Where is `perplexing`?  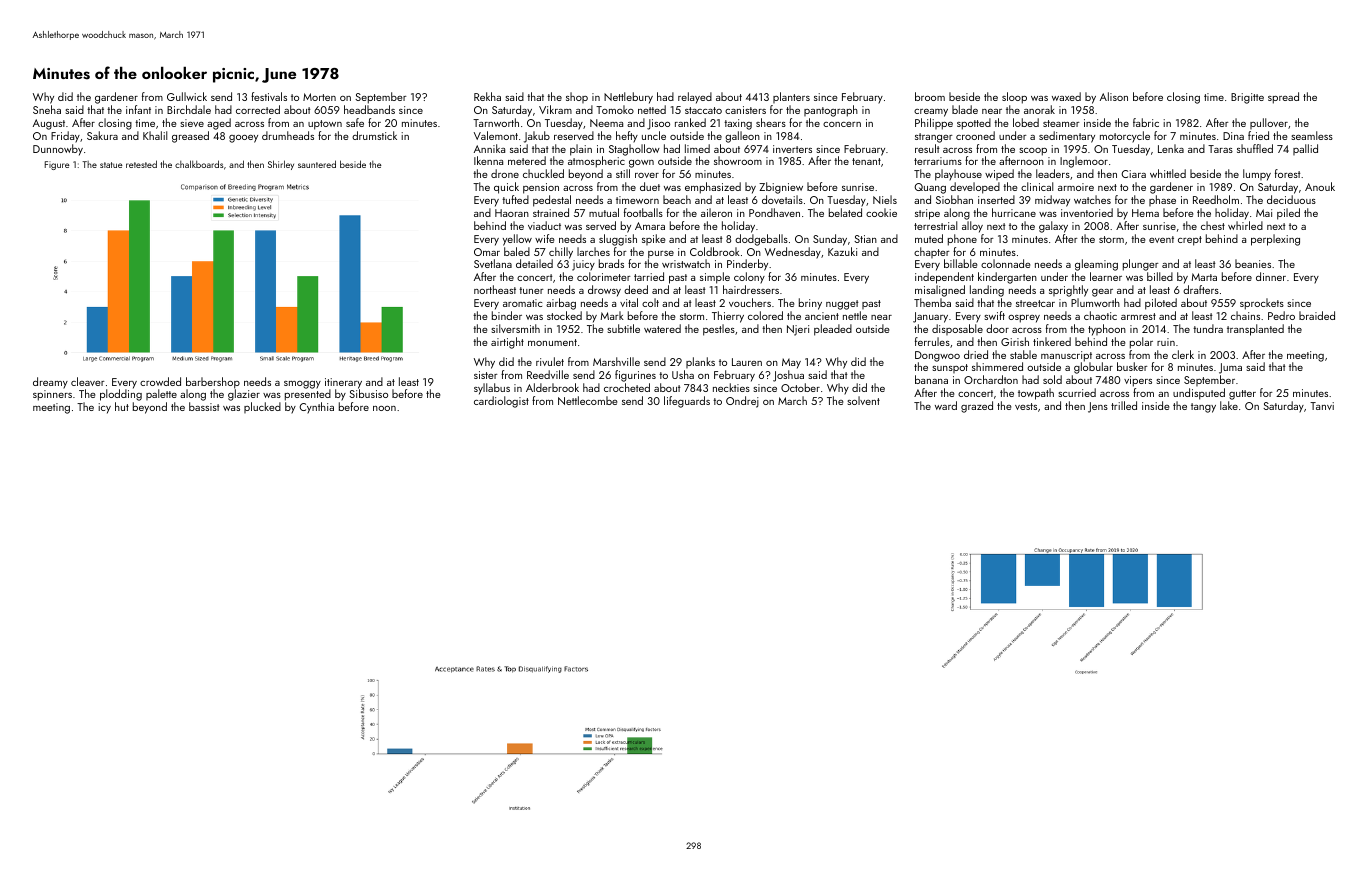
perplexing is located at coordinates (1275, 240).
